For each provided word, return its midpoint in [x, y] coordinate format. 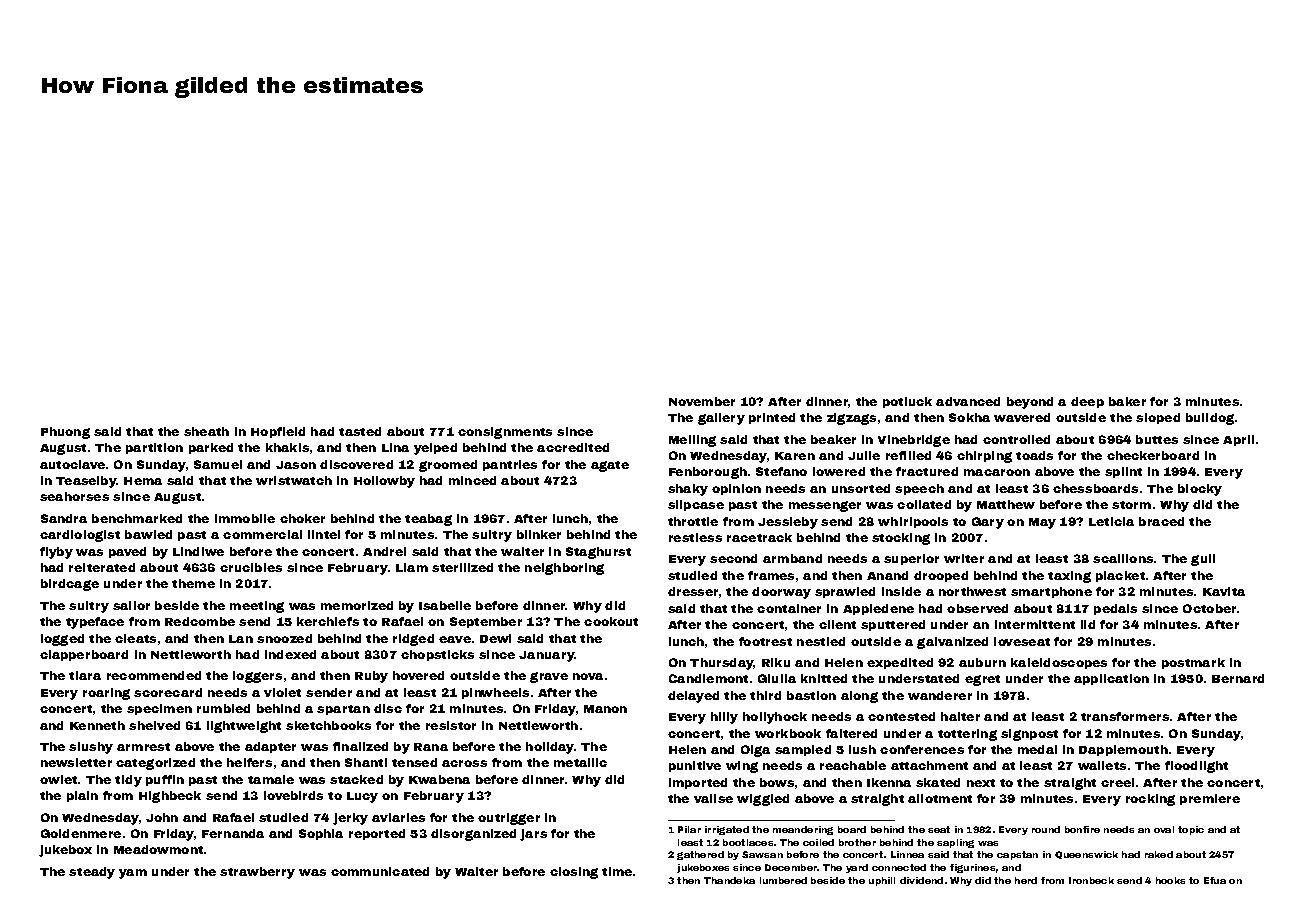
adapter [270, 747]
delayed [693, 697]
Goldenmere [81, 833]
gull [1203, 560]
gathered [700, 855]
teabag [428, 520]
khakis [287, 447]
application [1111, 679]
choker [302, 518]
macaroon [997, 472]
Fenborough [708, 473]
